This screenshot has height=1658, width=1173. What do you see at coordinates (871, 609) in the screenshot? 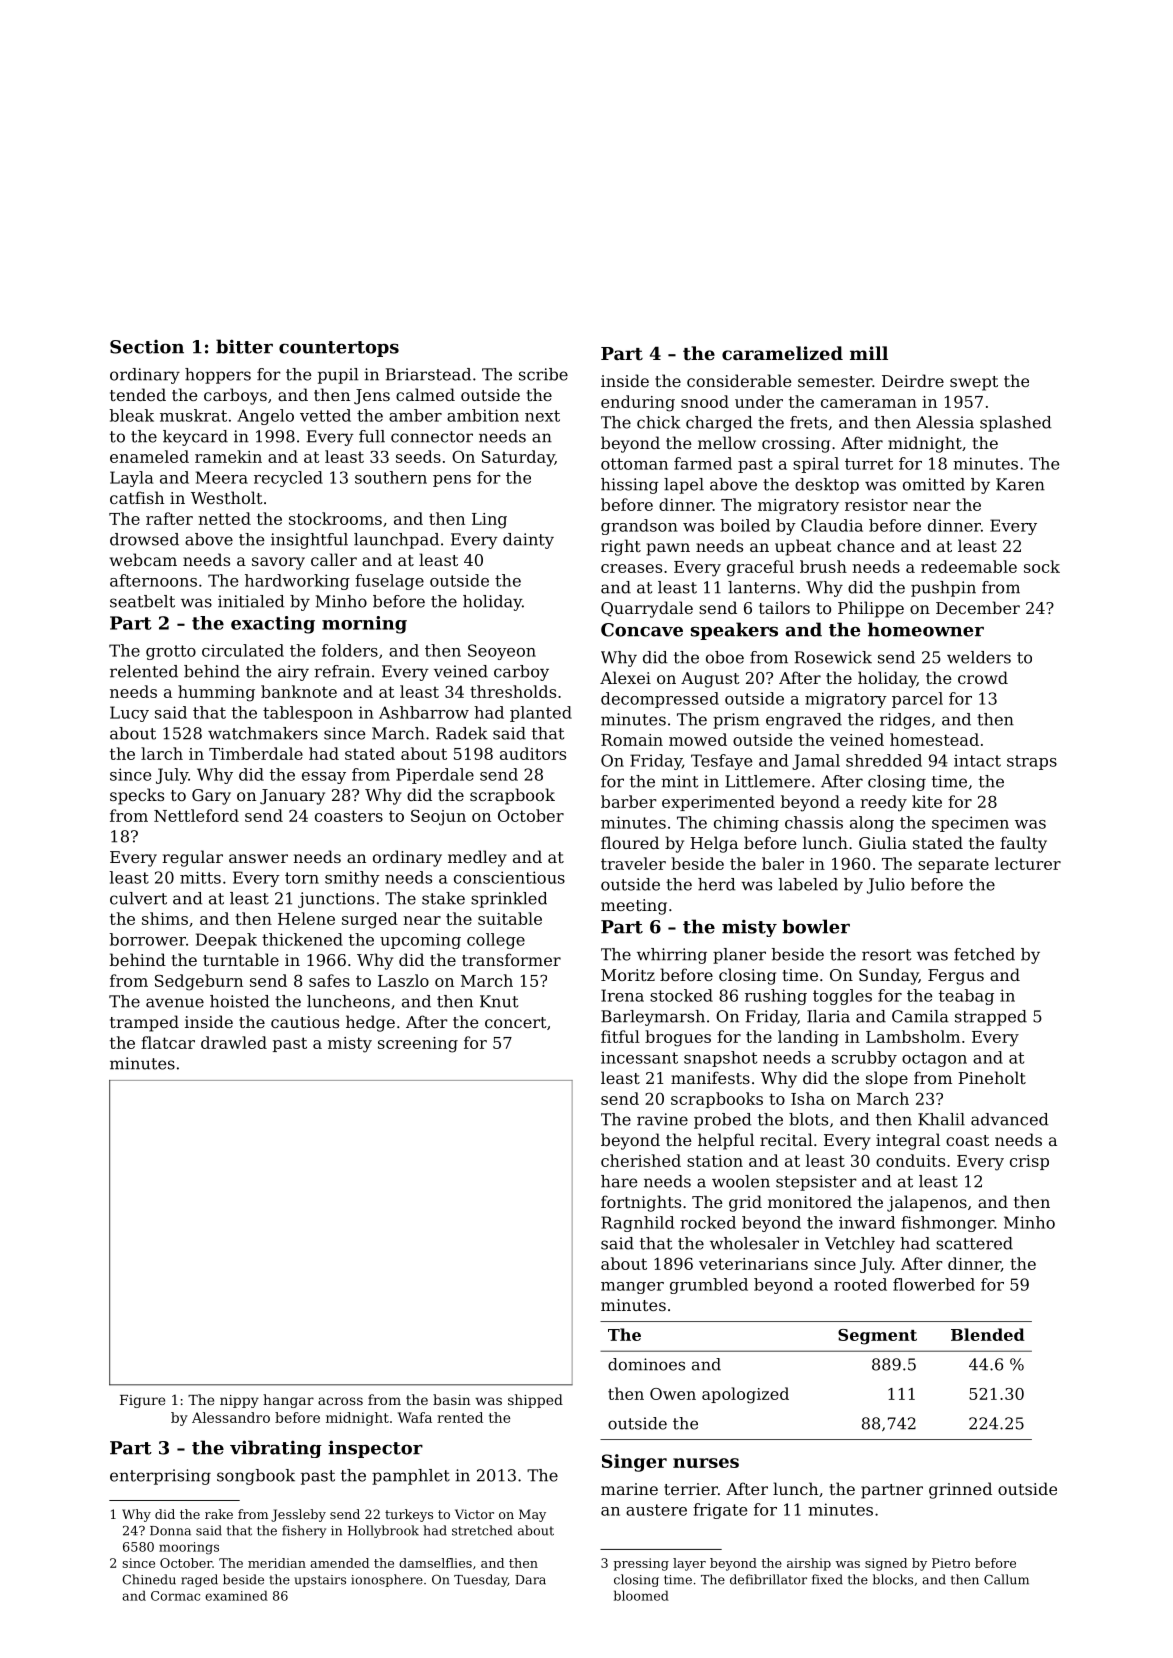
I see `Philippe` at bounding box center [871, 609].
